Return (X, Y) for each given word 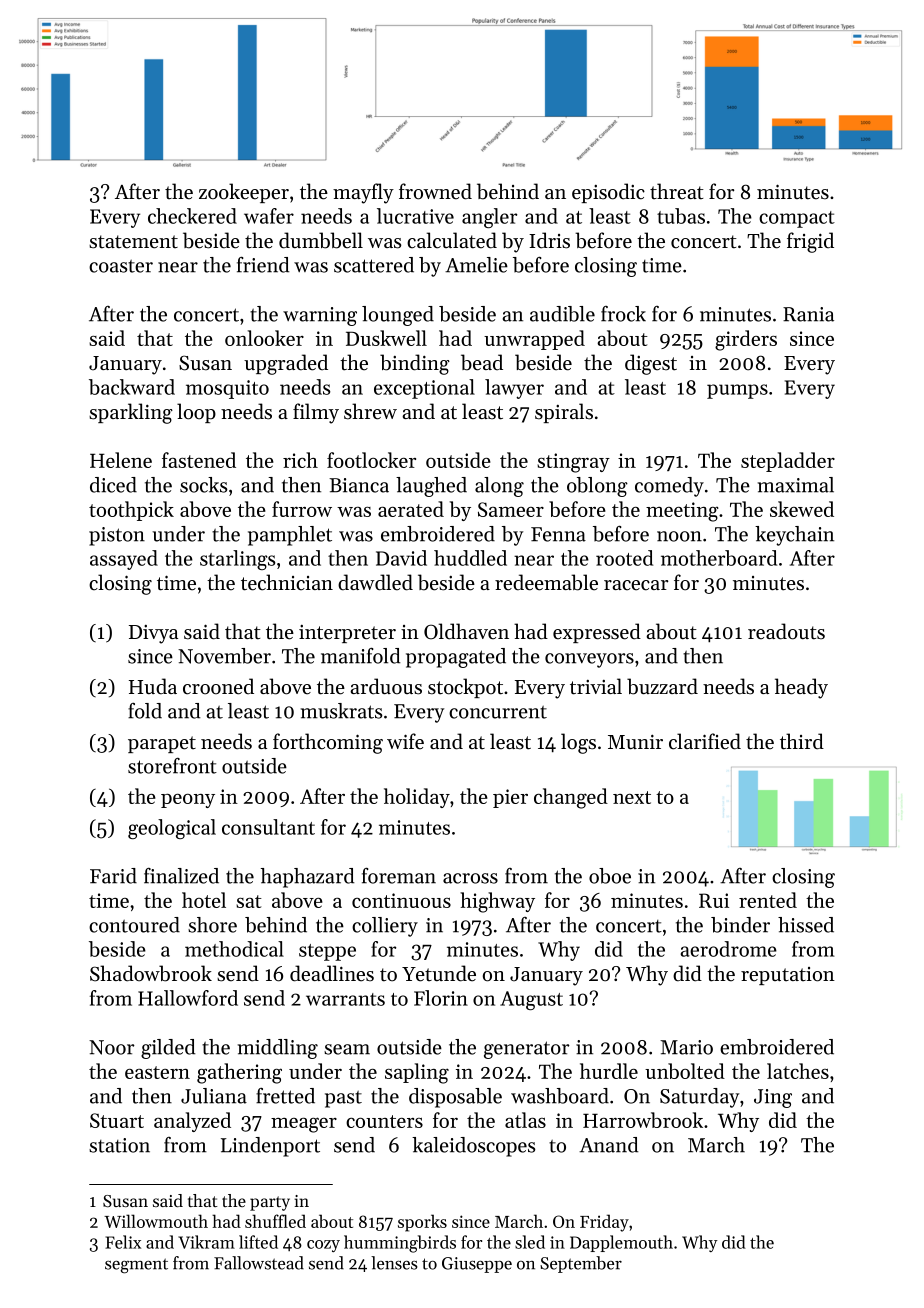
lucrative (415, 216)
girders (746, 340)
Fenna (558, 534)
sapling (417, 1073)
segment (136, 1266)
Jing (773, 1098)
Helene (121, 460)
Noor (112, 1047)
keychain (794, 536)
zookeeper (244, 193)
